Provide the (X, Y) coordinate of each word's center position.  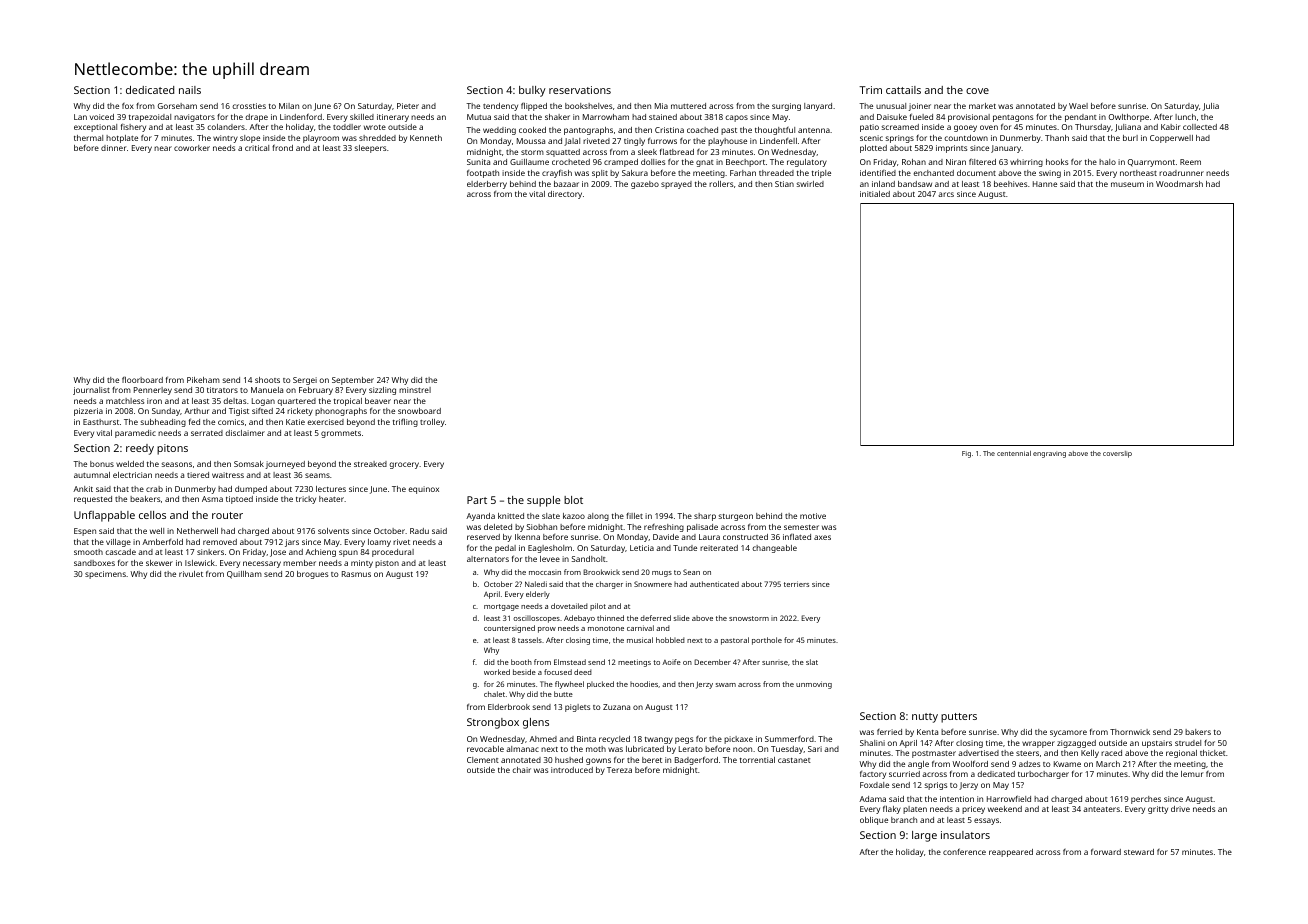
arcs (946, 194)
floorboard (142, 380)
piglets (577, 708)
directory (565, 195)
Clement (483, 760)
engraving (1049, 455)
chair (521, 770)
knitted (511, 516)
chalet (494, 694)
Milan (289, 106)
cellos (152, 515)
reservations (580, 90)
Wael (1078, 106)
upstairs (1157, 744)
